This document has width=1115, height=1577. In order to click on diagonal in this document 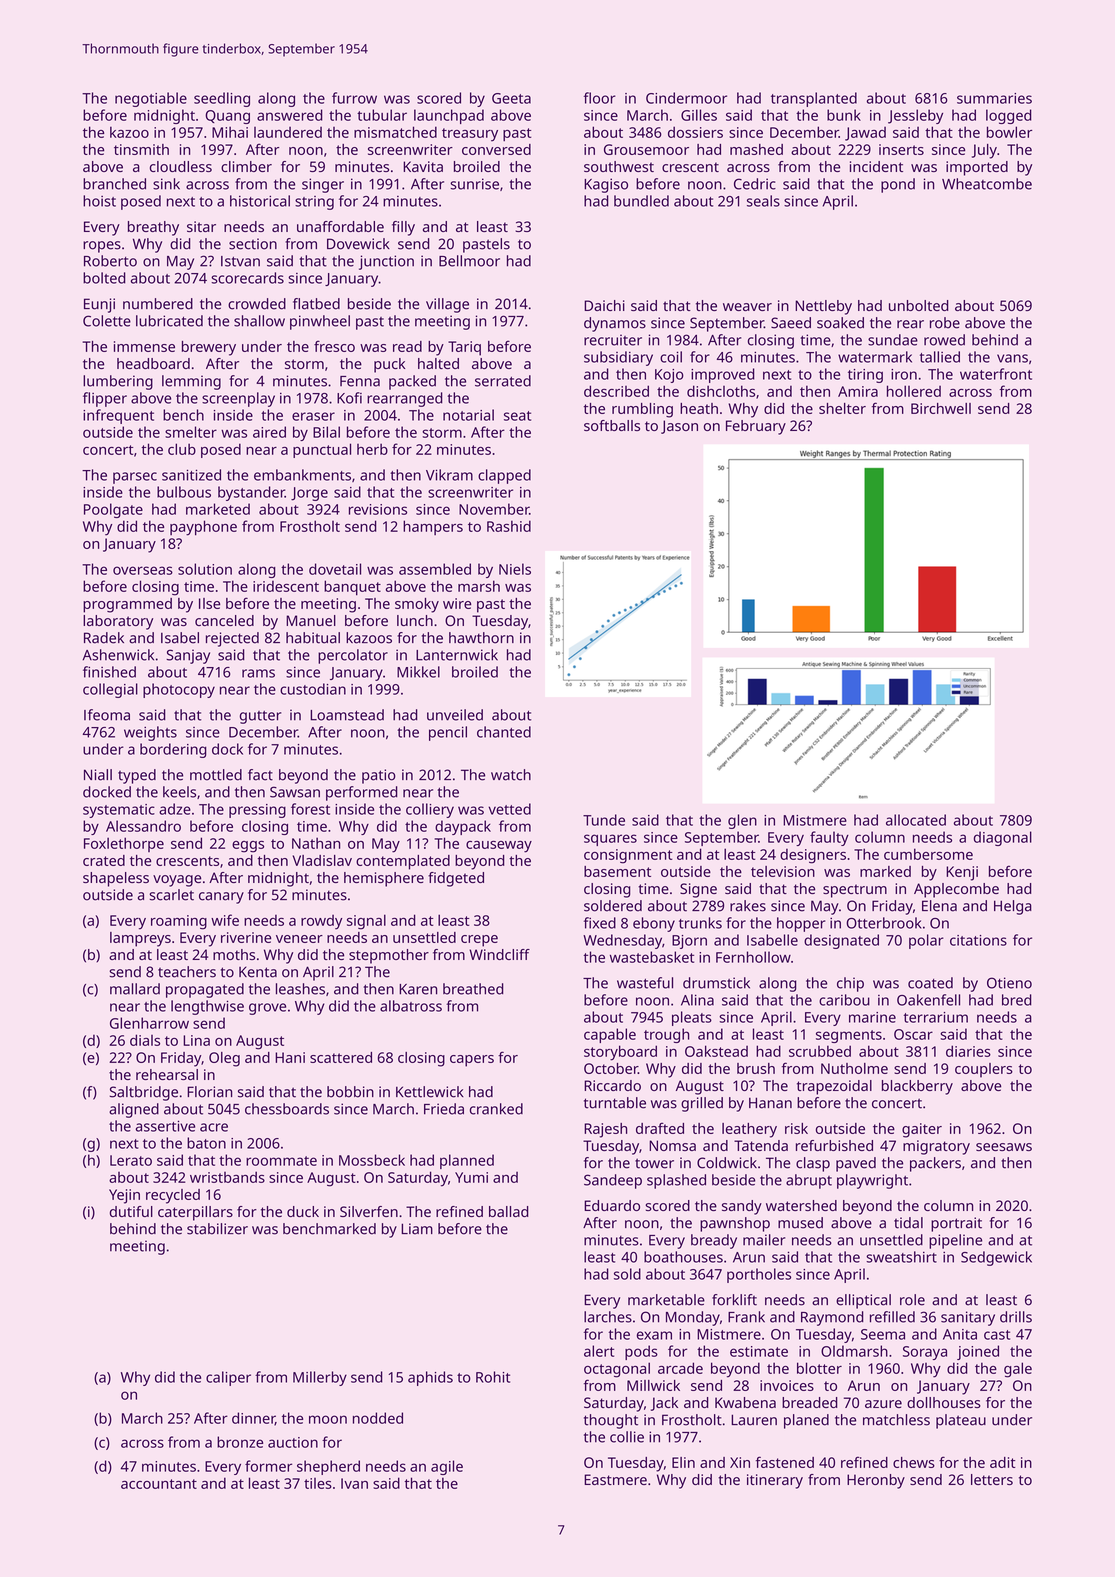, I will do `click(1003, 838)`.
